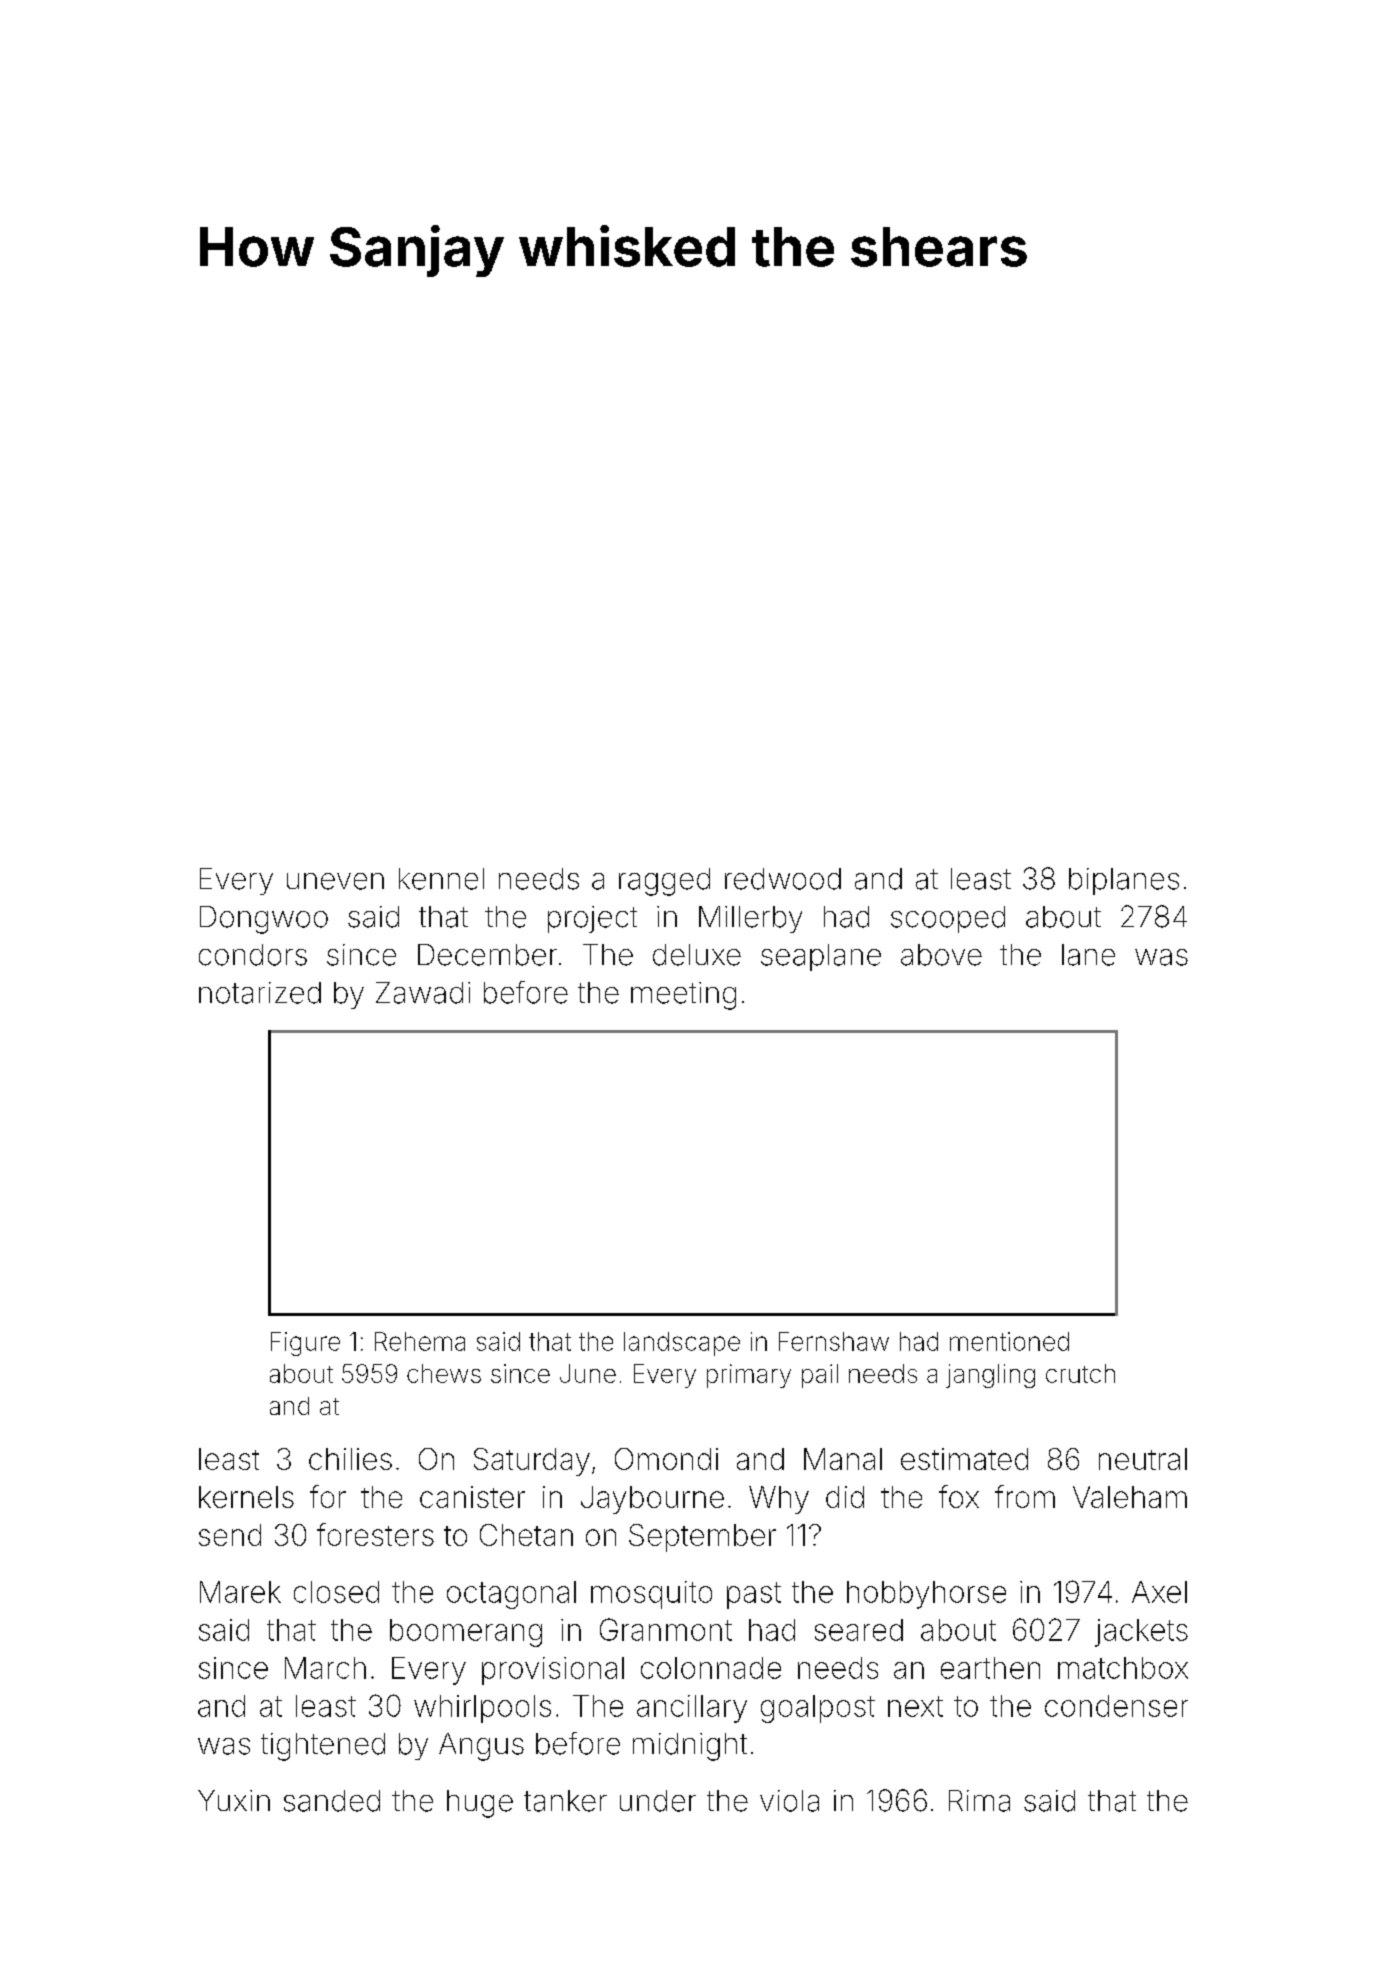 Image resolution: width=1386 pixels, height=1969 pixels. Describe the element at coordinates (941, 955) in the document. I see `above` at that location.
